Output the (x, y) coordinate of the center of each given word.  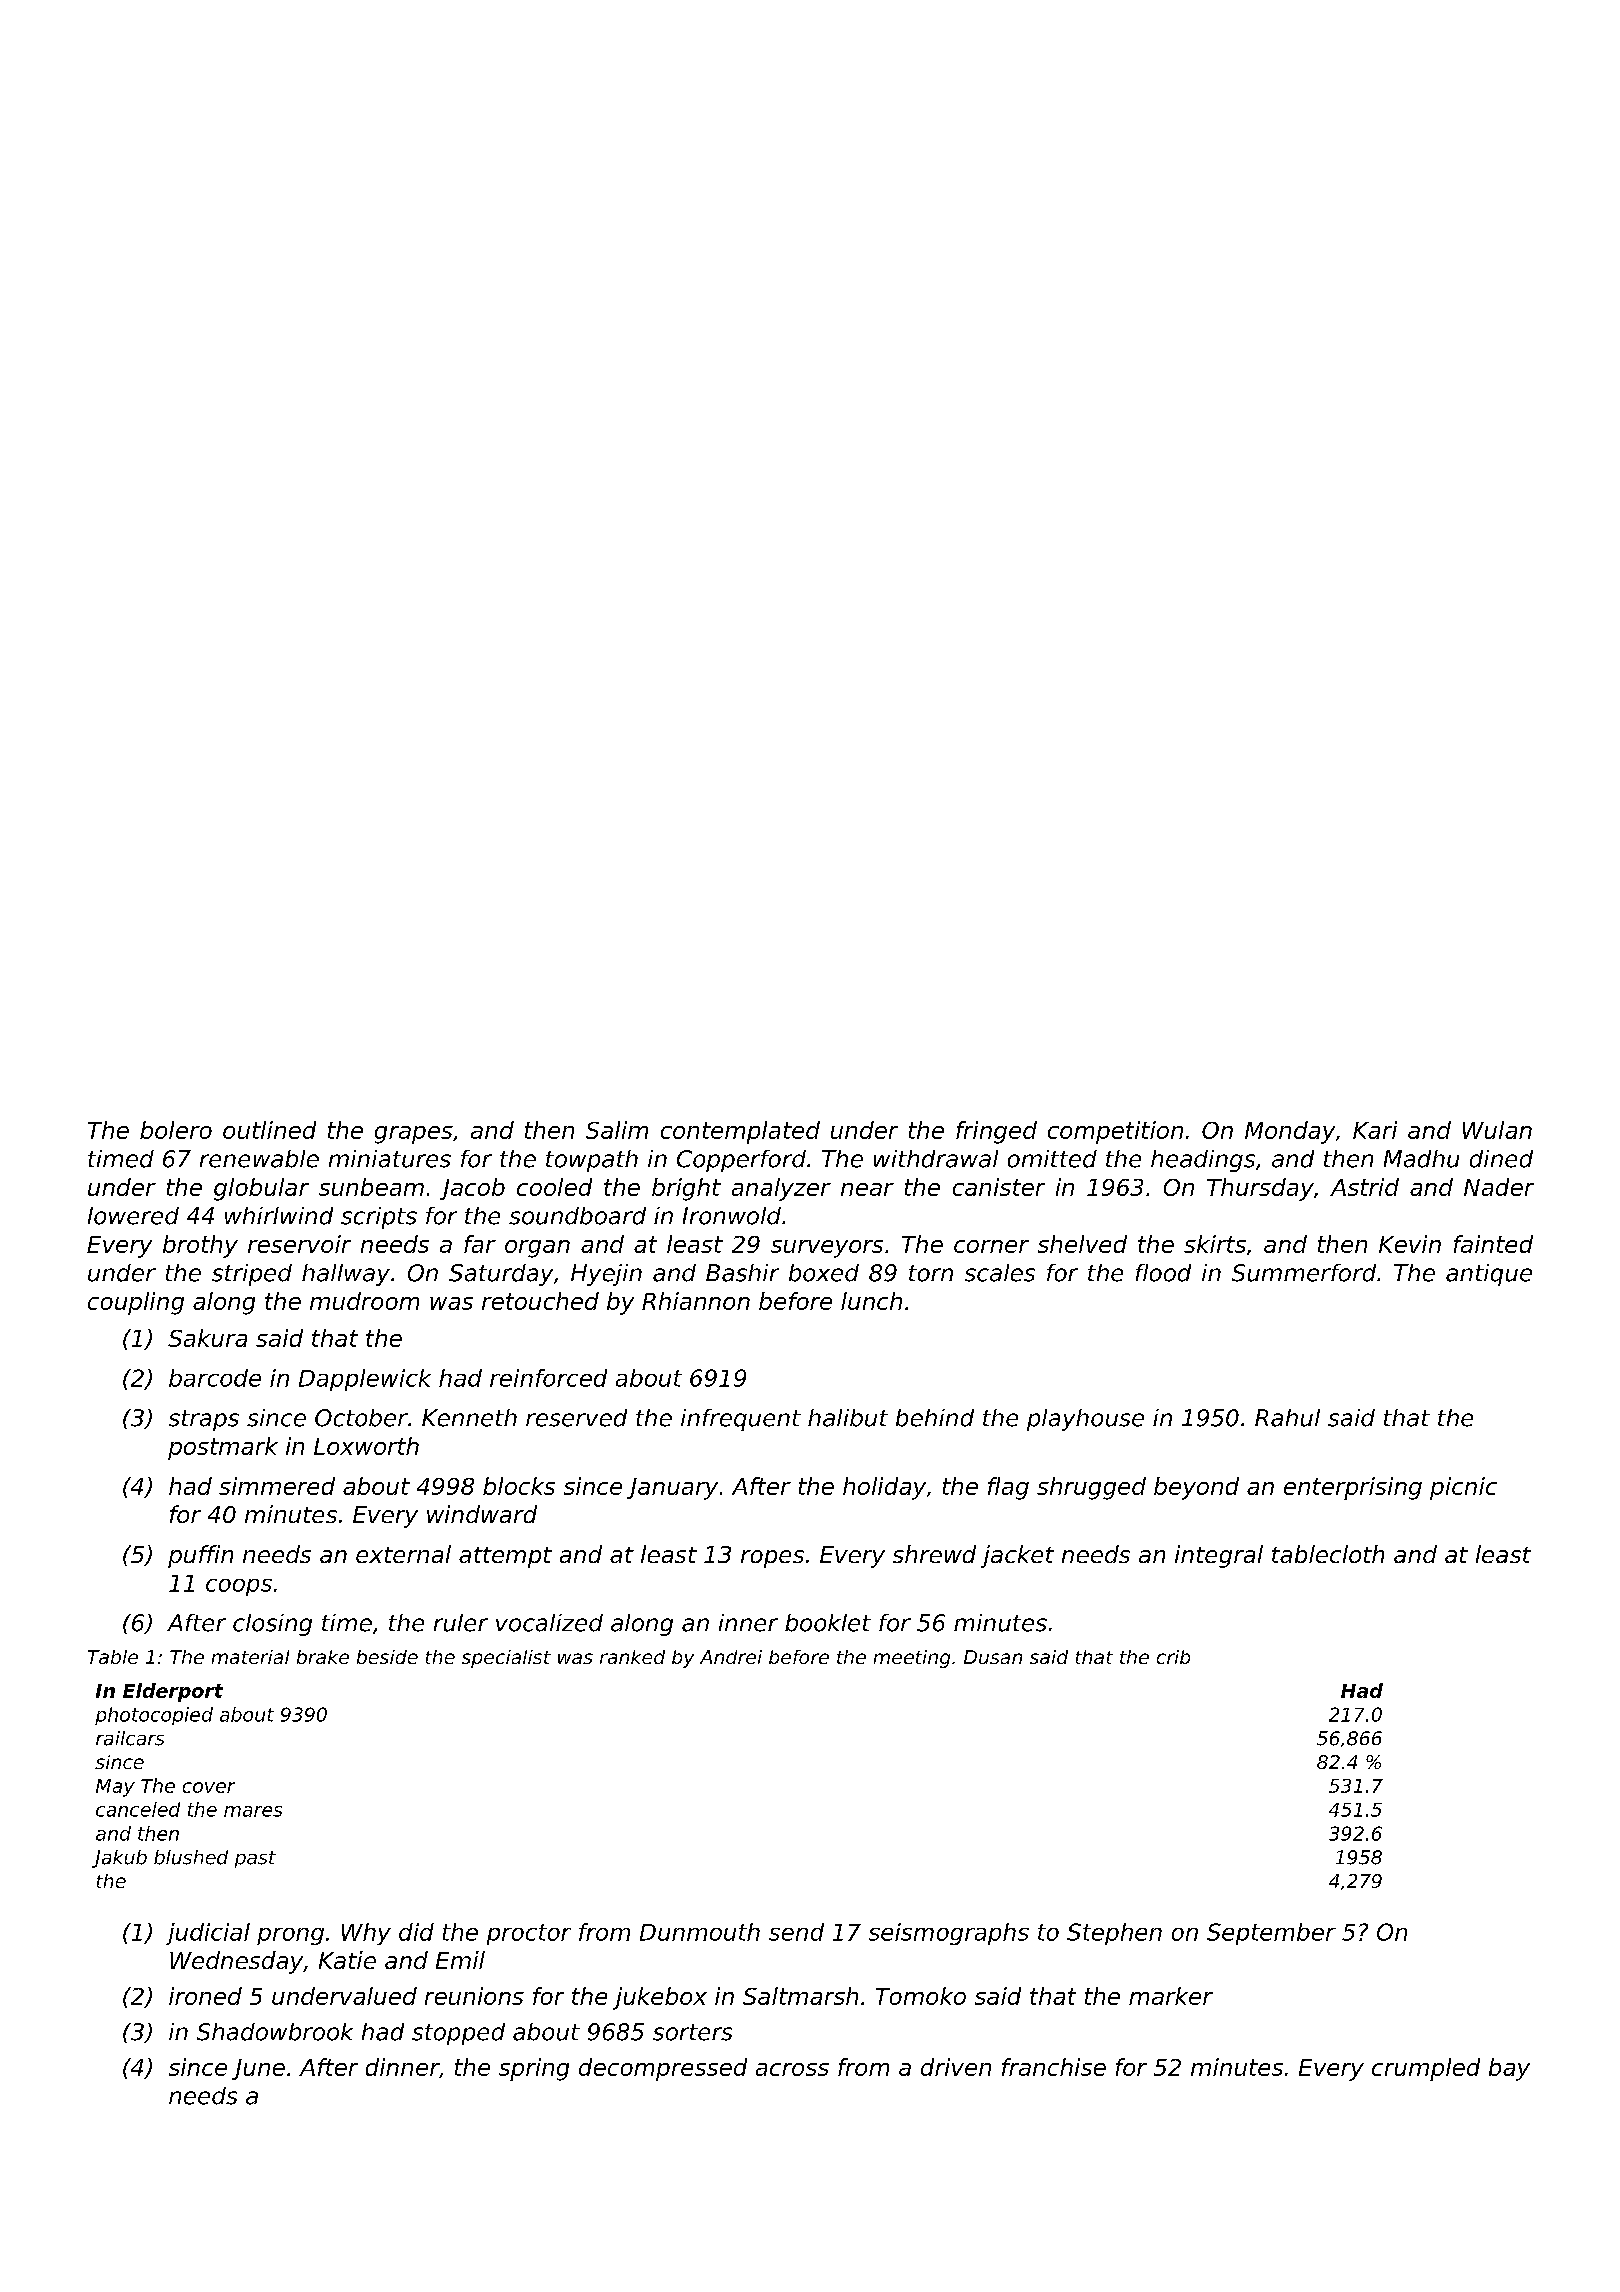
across (792, 2069)
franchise (1054, 2067)
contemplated (740, 1132)
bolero (176, 1130)
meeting (912, 1659)
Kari (1375, 1130)
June (258, 2069)
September (1271, 1934)
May (115, 1788)
